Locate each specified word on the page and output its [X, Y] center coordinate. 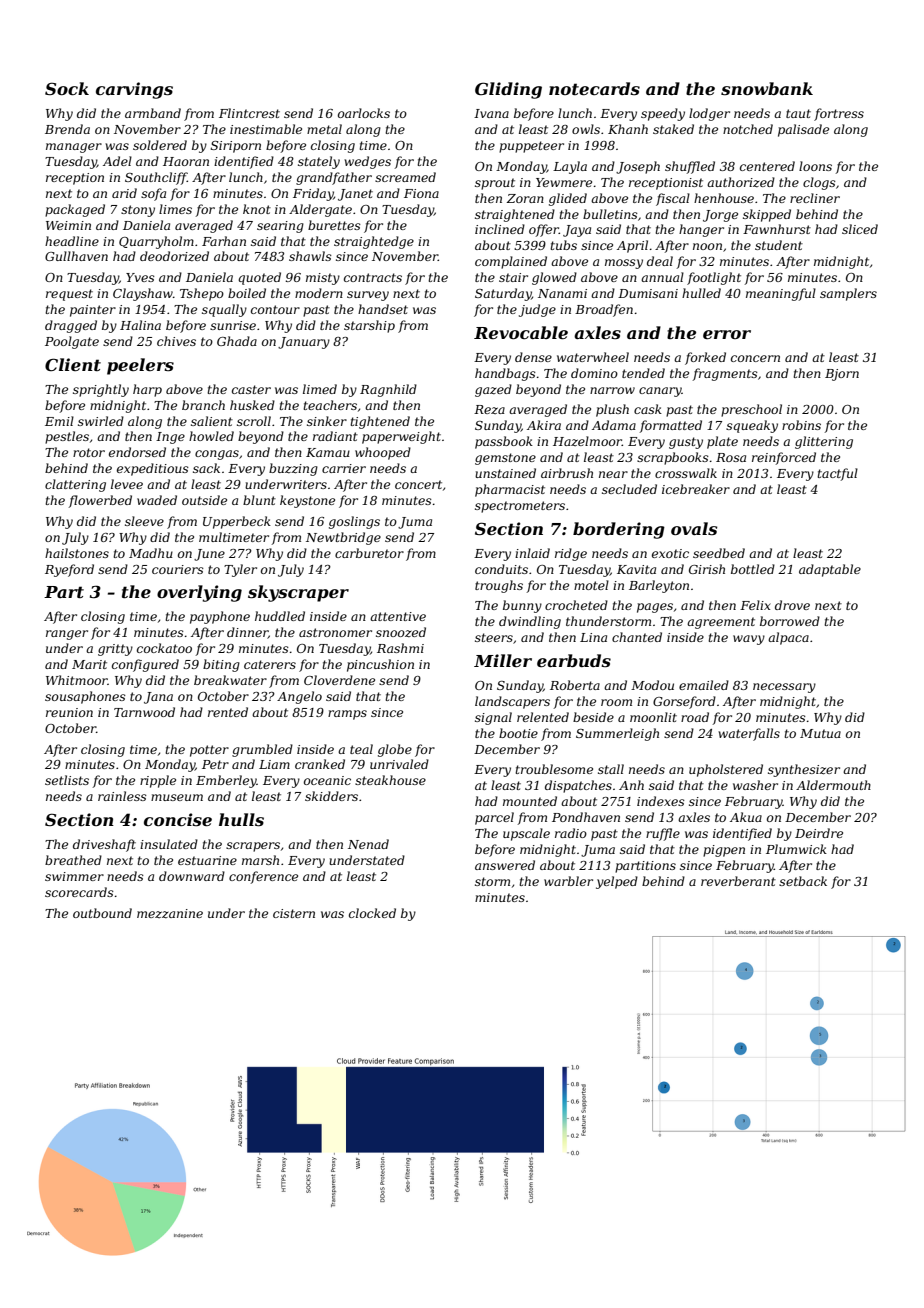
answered [505, 865]
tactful [837, 474]
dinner [247, 633]
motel [591, 585]
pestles [67, 437]
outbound [102, 913]
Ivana [491, 113]
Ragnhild [388, 390]
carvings [134, 90]
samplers [848, 294]
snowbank [767, 88]
